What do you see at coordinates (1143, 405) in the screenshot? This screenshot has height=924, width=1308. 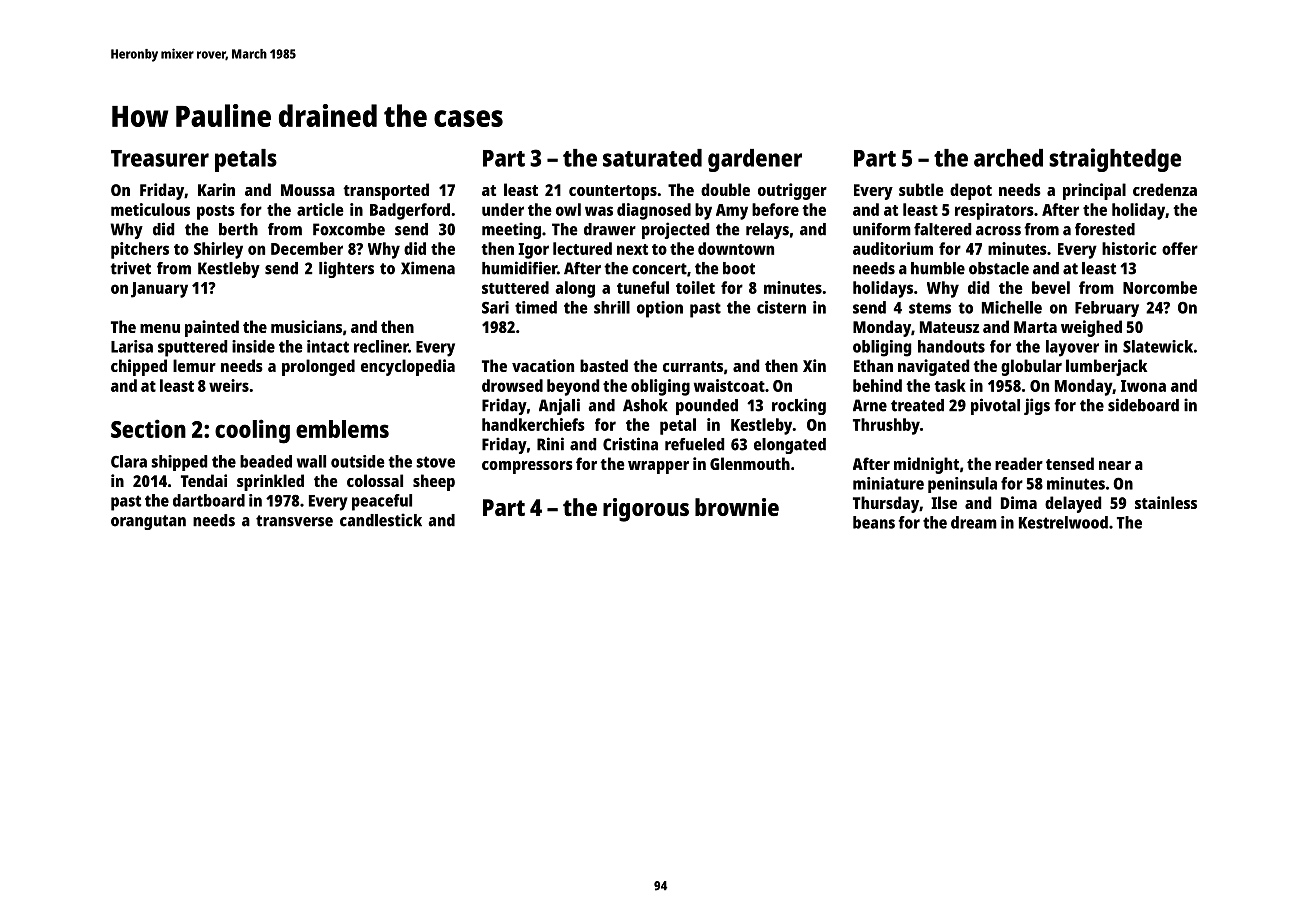 I see `sideboard` at bounding box center [1143, 405].
